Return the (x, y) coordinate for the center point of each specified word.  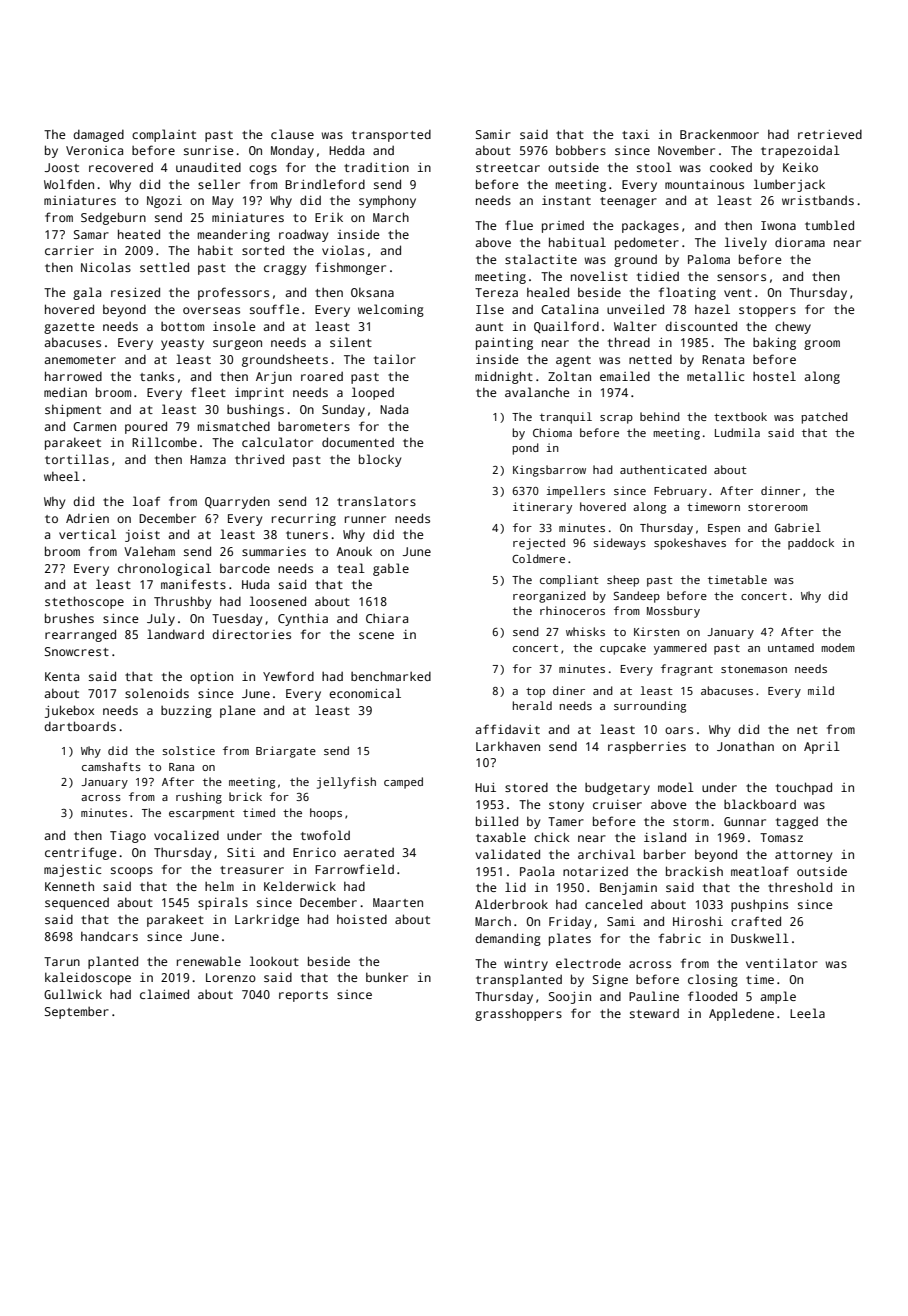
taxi (636, 134)
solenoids (157, 693)
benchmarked (391, 676)
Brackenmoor (719, 134)
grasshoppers (518, 1015)
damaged (98, 135)
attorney (803, 856)
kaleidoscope (88, 978)
